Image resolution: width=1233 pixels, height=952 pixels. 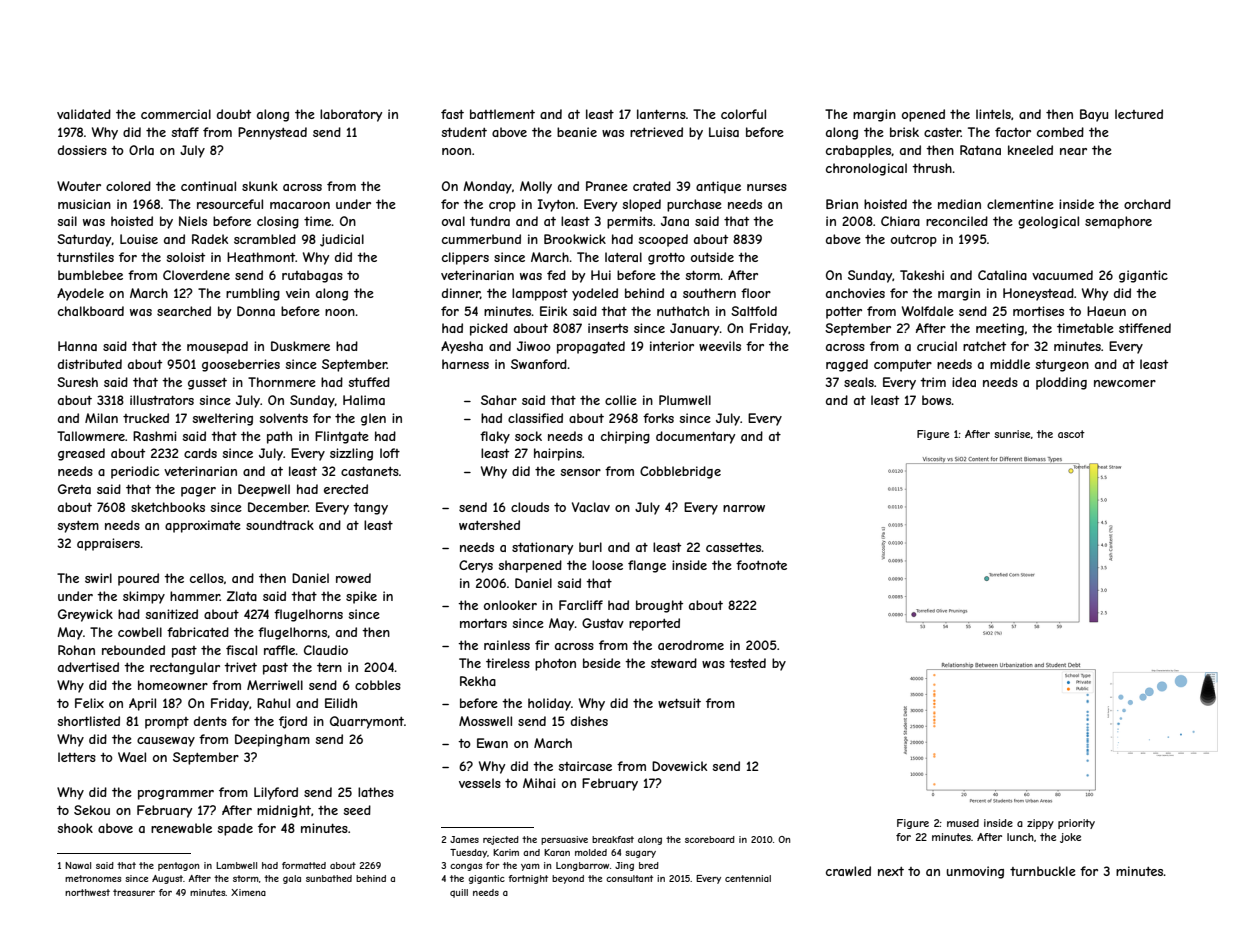 I want to click on prompt, so click(x=167, y=723).
